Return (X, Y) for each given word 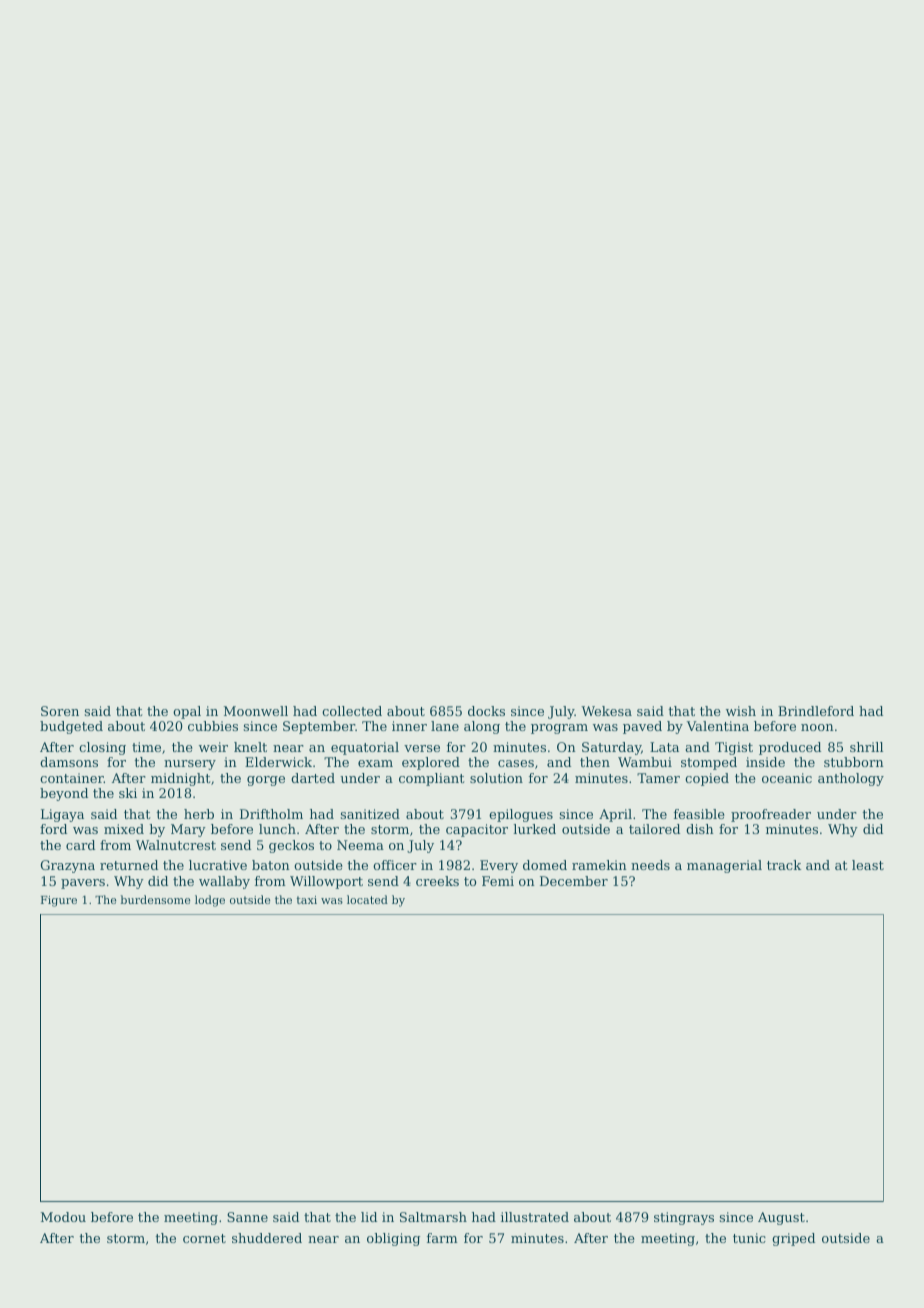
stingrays (684, 1218)
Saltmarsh (433, 1217)
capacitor (477, 830)
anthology (851, 779)
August (781, 1218)
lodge (210, 901)
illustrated (535, 1217)
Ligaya (62, 815)
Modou (63, 1217)
